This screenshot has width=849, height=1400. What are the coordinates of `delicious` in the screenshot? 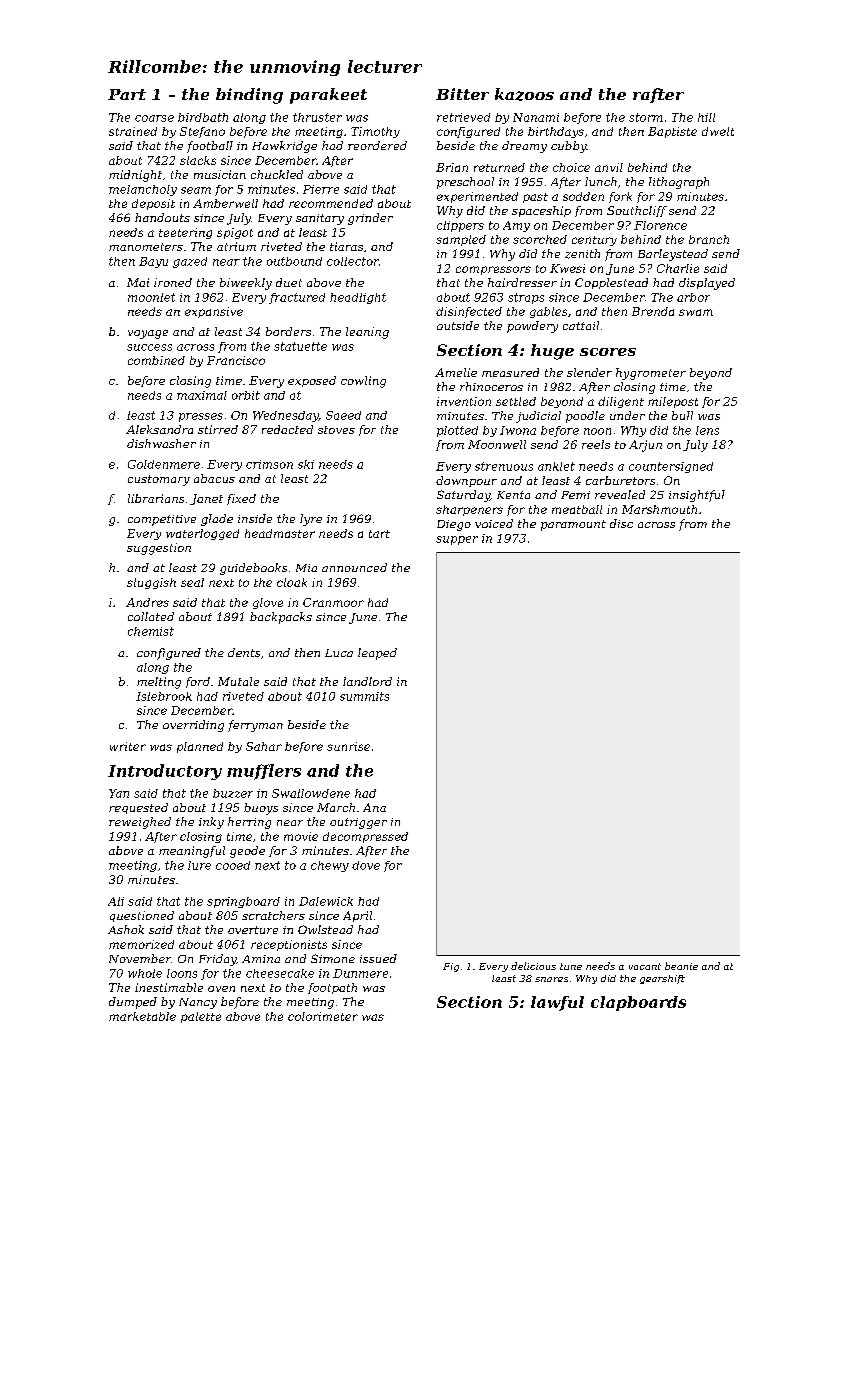 It's located at (533, 966).
